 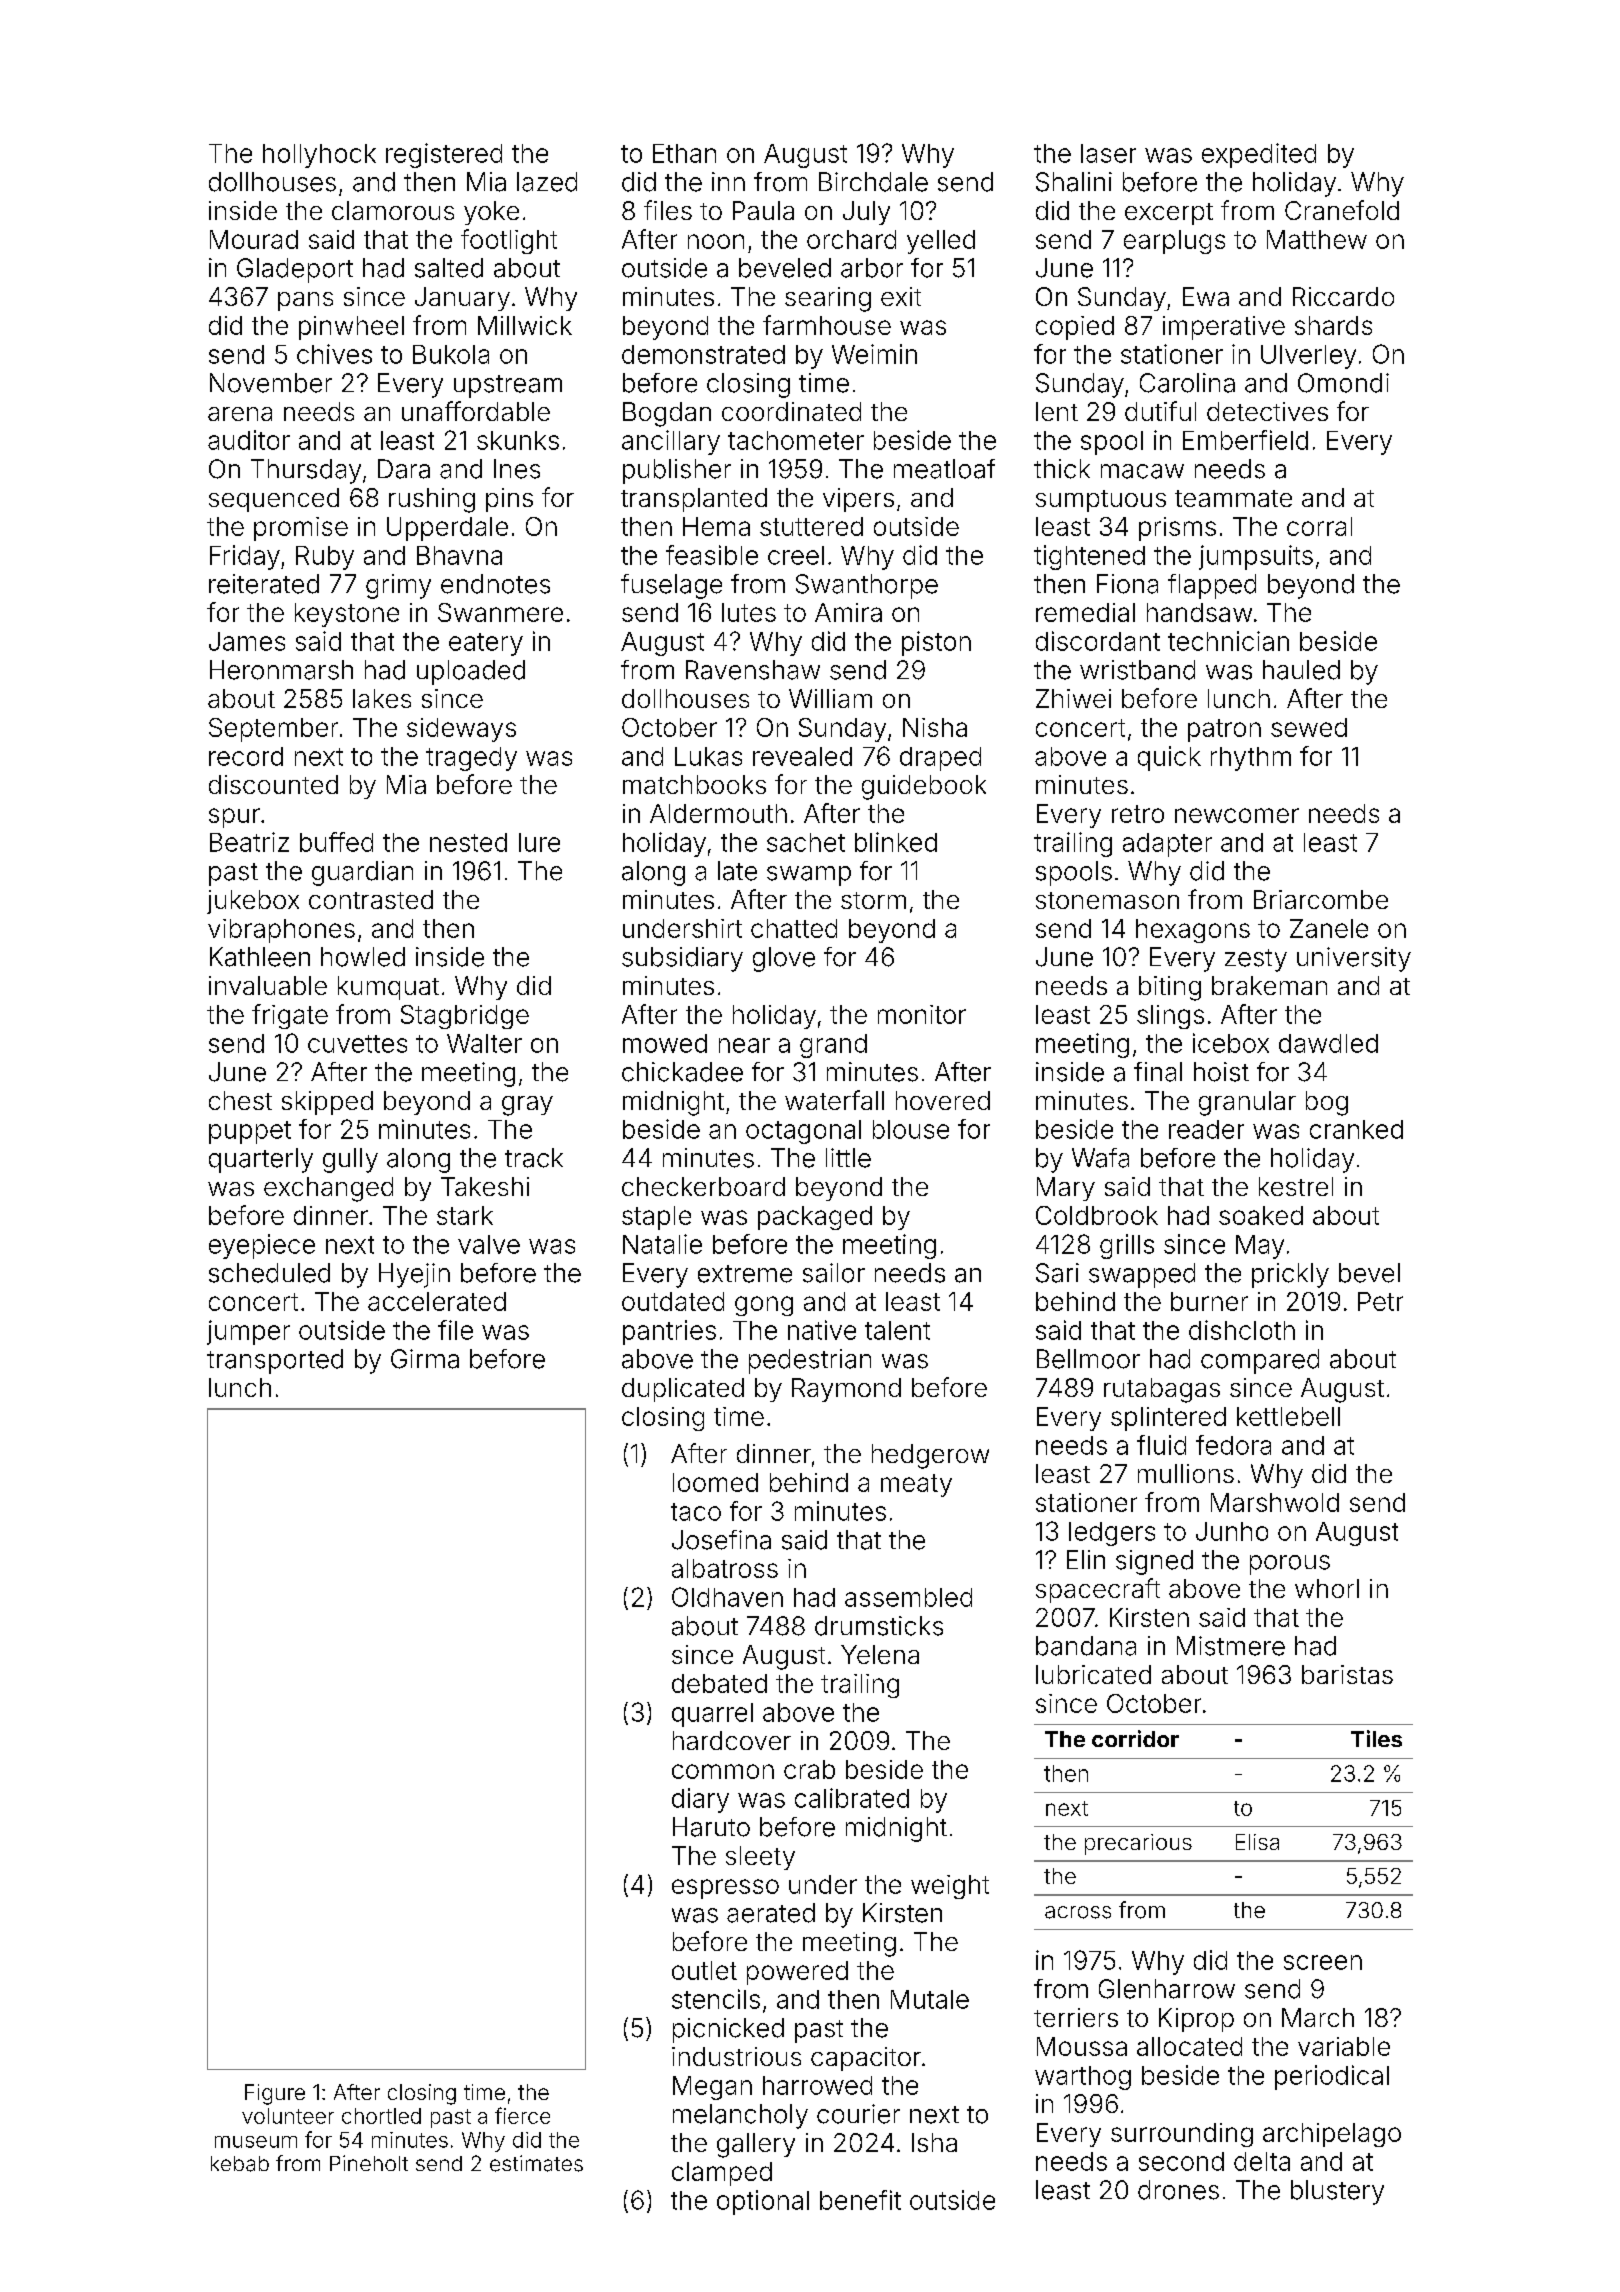 What do you see at coordinates (916, 1485) in the screenshot?
I see `meaty` at bounding box center [916, 1485].
